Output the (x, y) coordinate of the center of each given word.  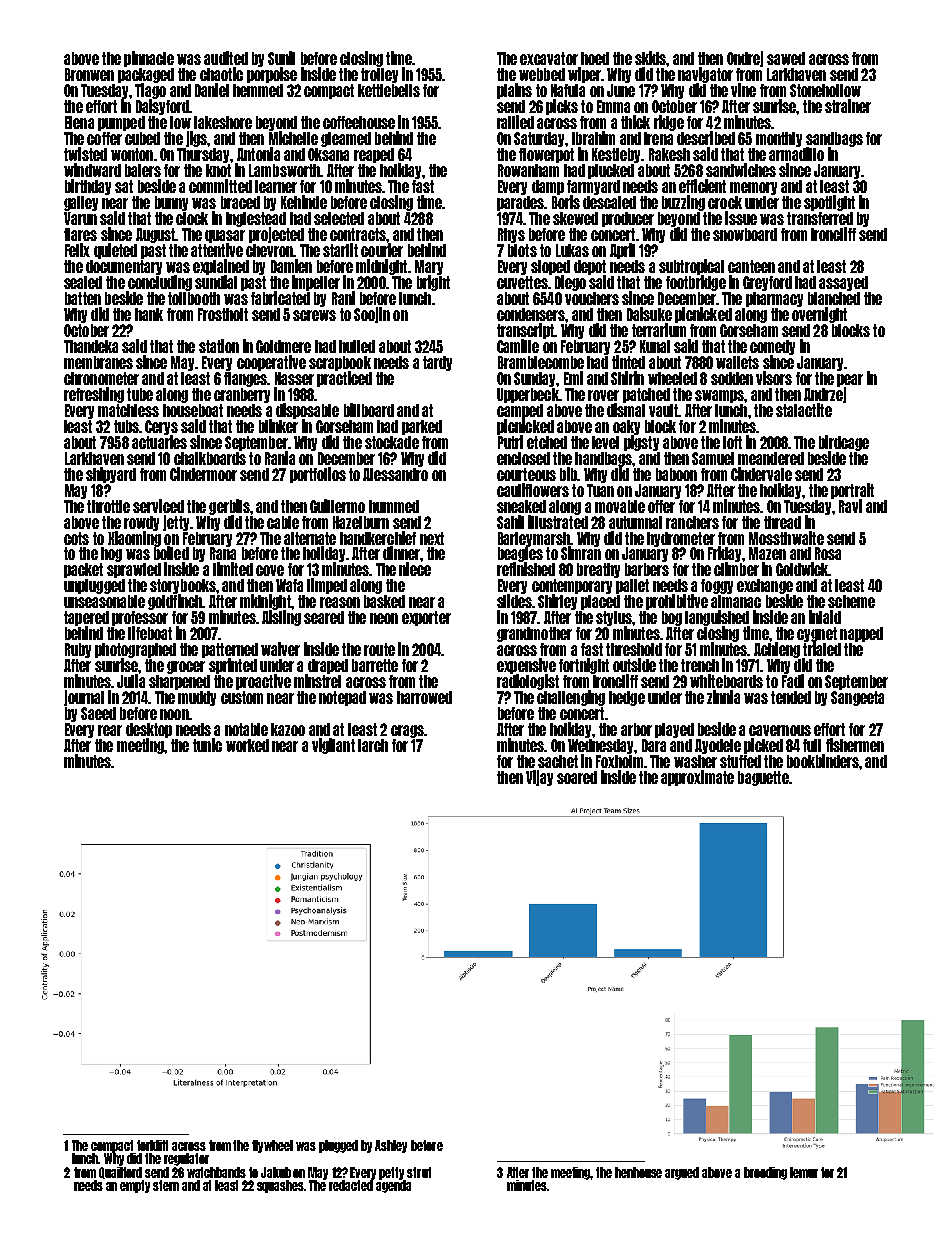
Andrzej (825, 395)
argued (682, 1173)
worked (247, 745)
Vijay (539, 778)
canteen (751, 266)
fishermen (855, 745)
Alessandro (395, 474)
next (432, 538)
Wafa (289, 585)
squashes (281, 1186)
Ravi (850, 506)
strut (419, 1172)
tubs (126, 426)
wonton (132, 154)
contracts (358, 234)
